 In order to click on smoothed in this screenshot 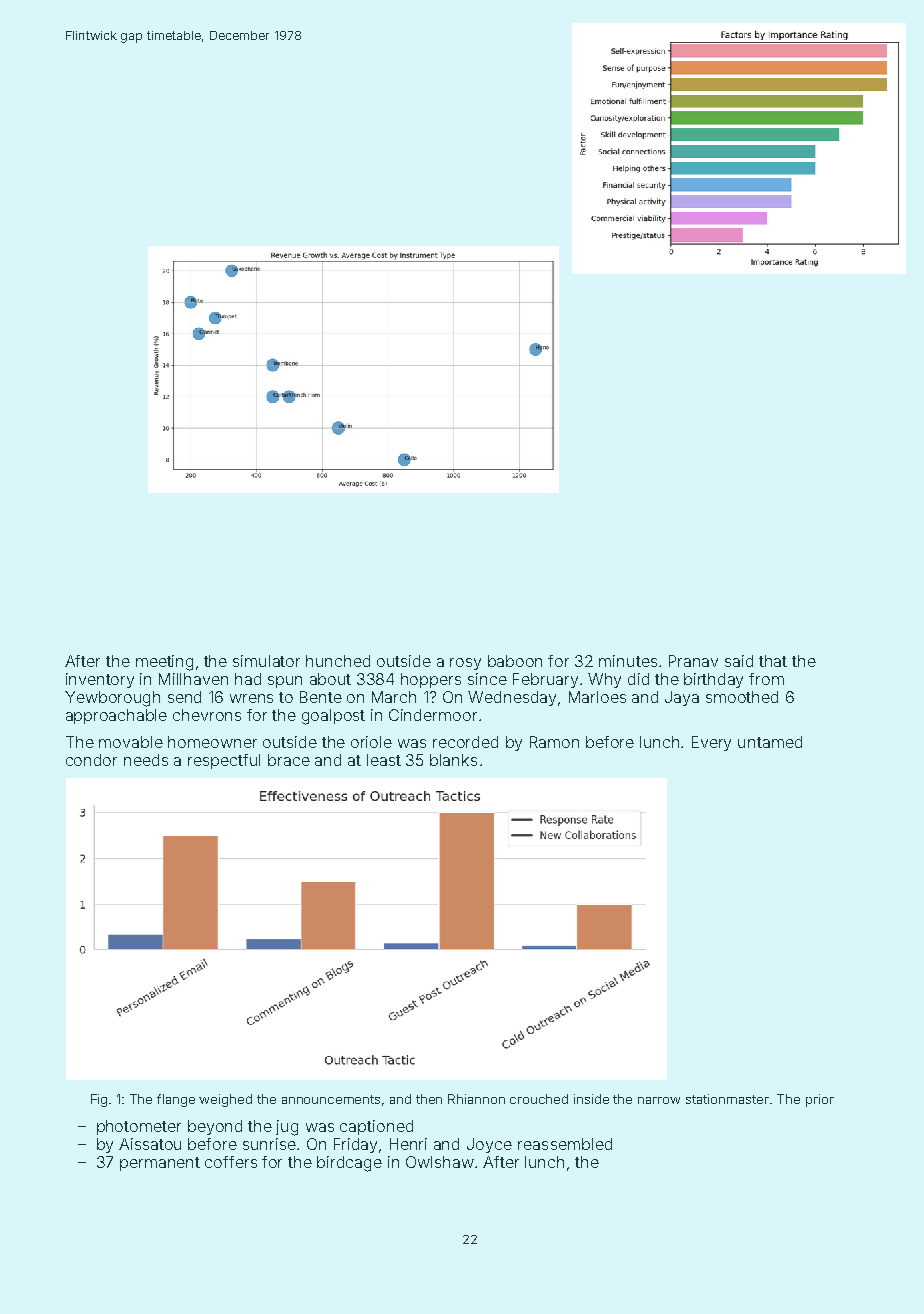, I will do `click(742, 697)`.
